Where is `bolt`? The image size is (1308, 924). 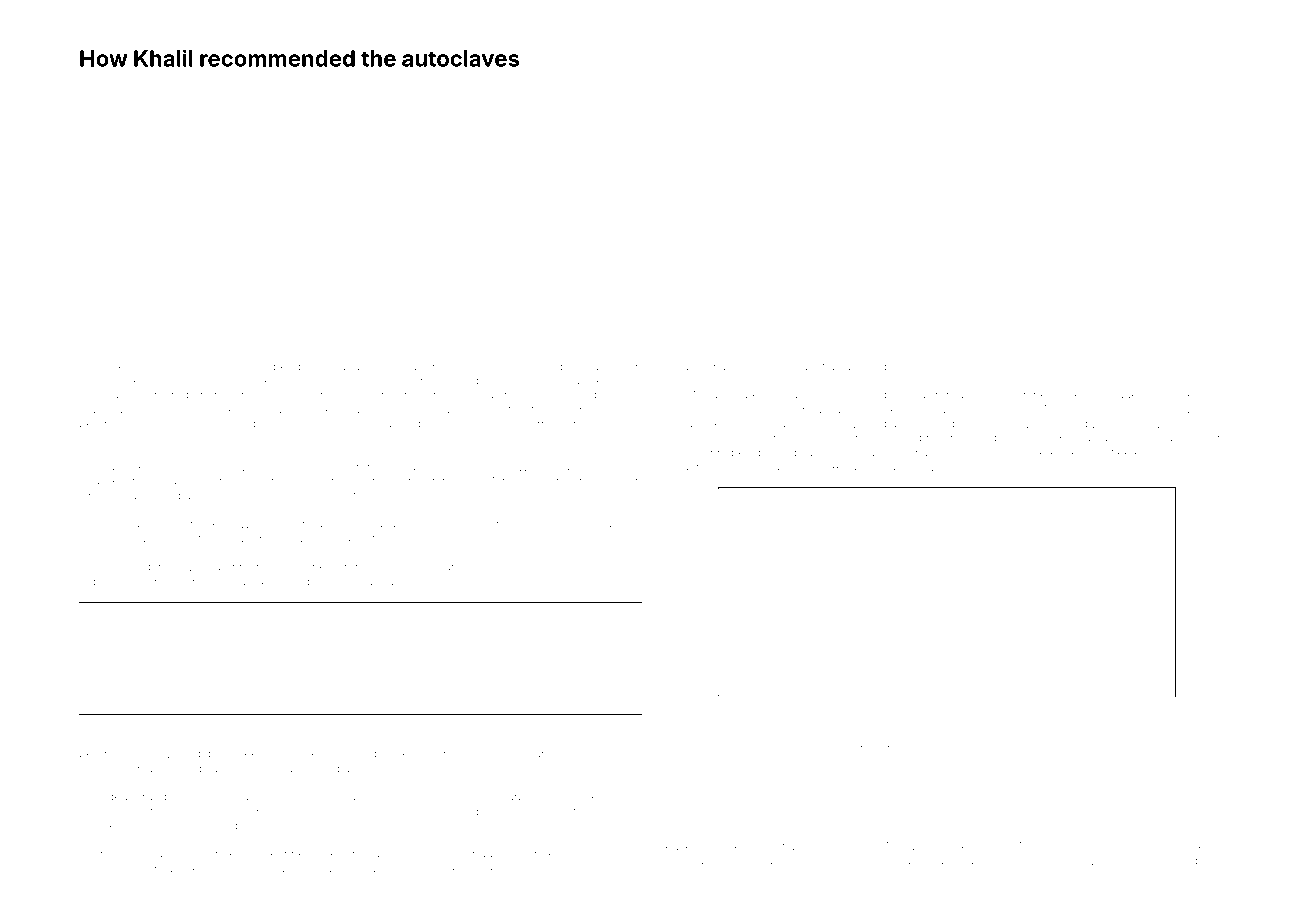
bolt is located at coordinates (967, 466).
